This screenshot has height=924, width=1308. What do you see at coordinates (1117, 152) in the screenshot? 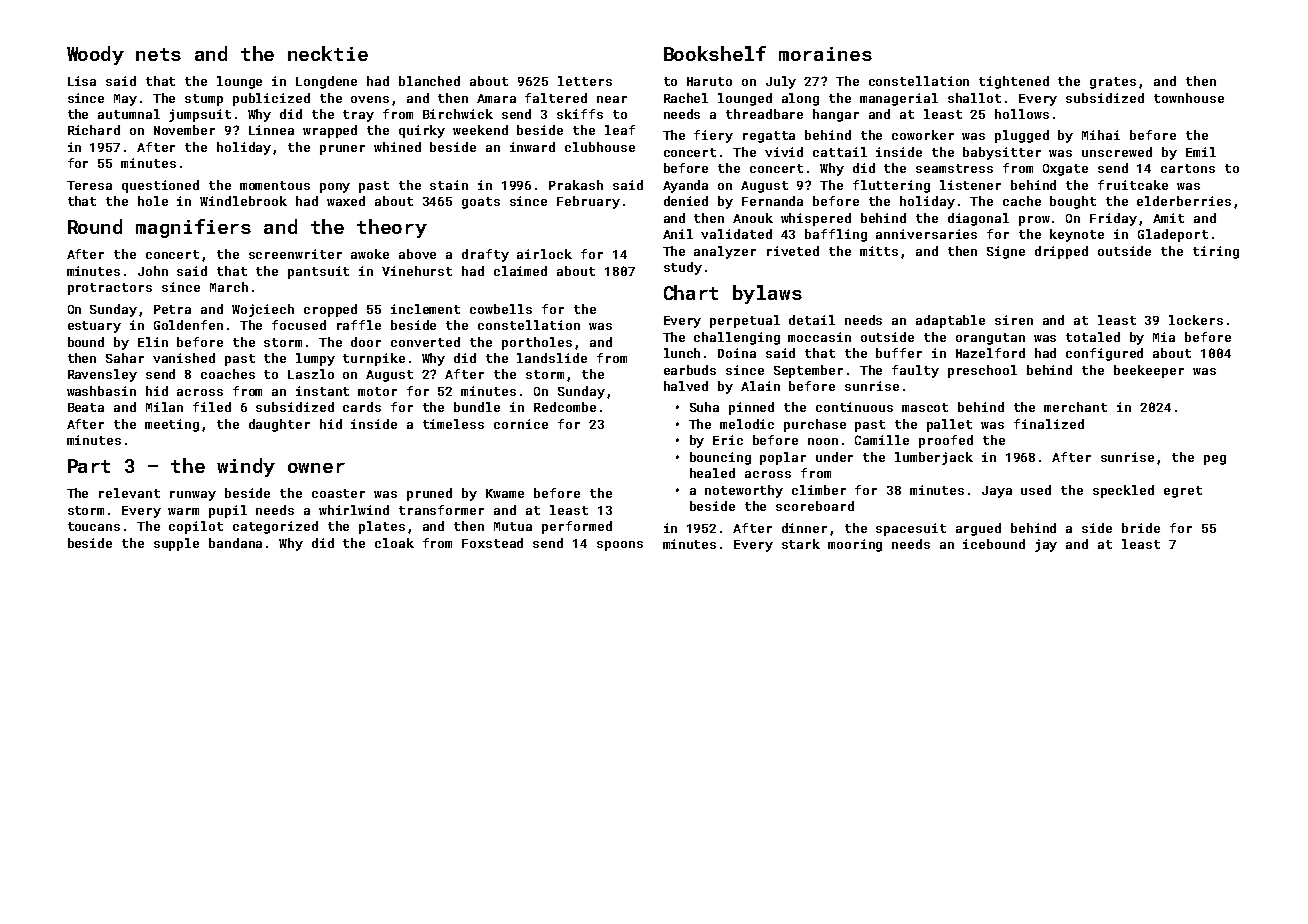
I see `unscrewed` at bounding box center [1117, 152].
